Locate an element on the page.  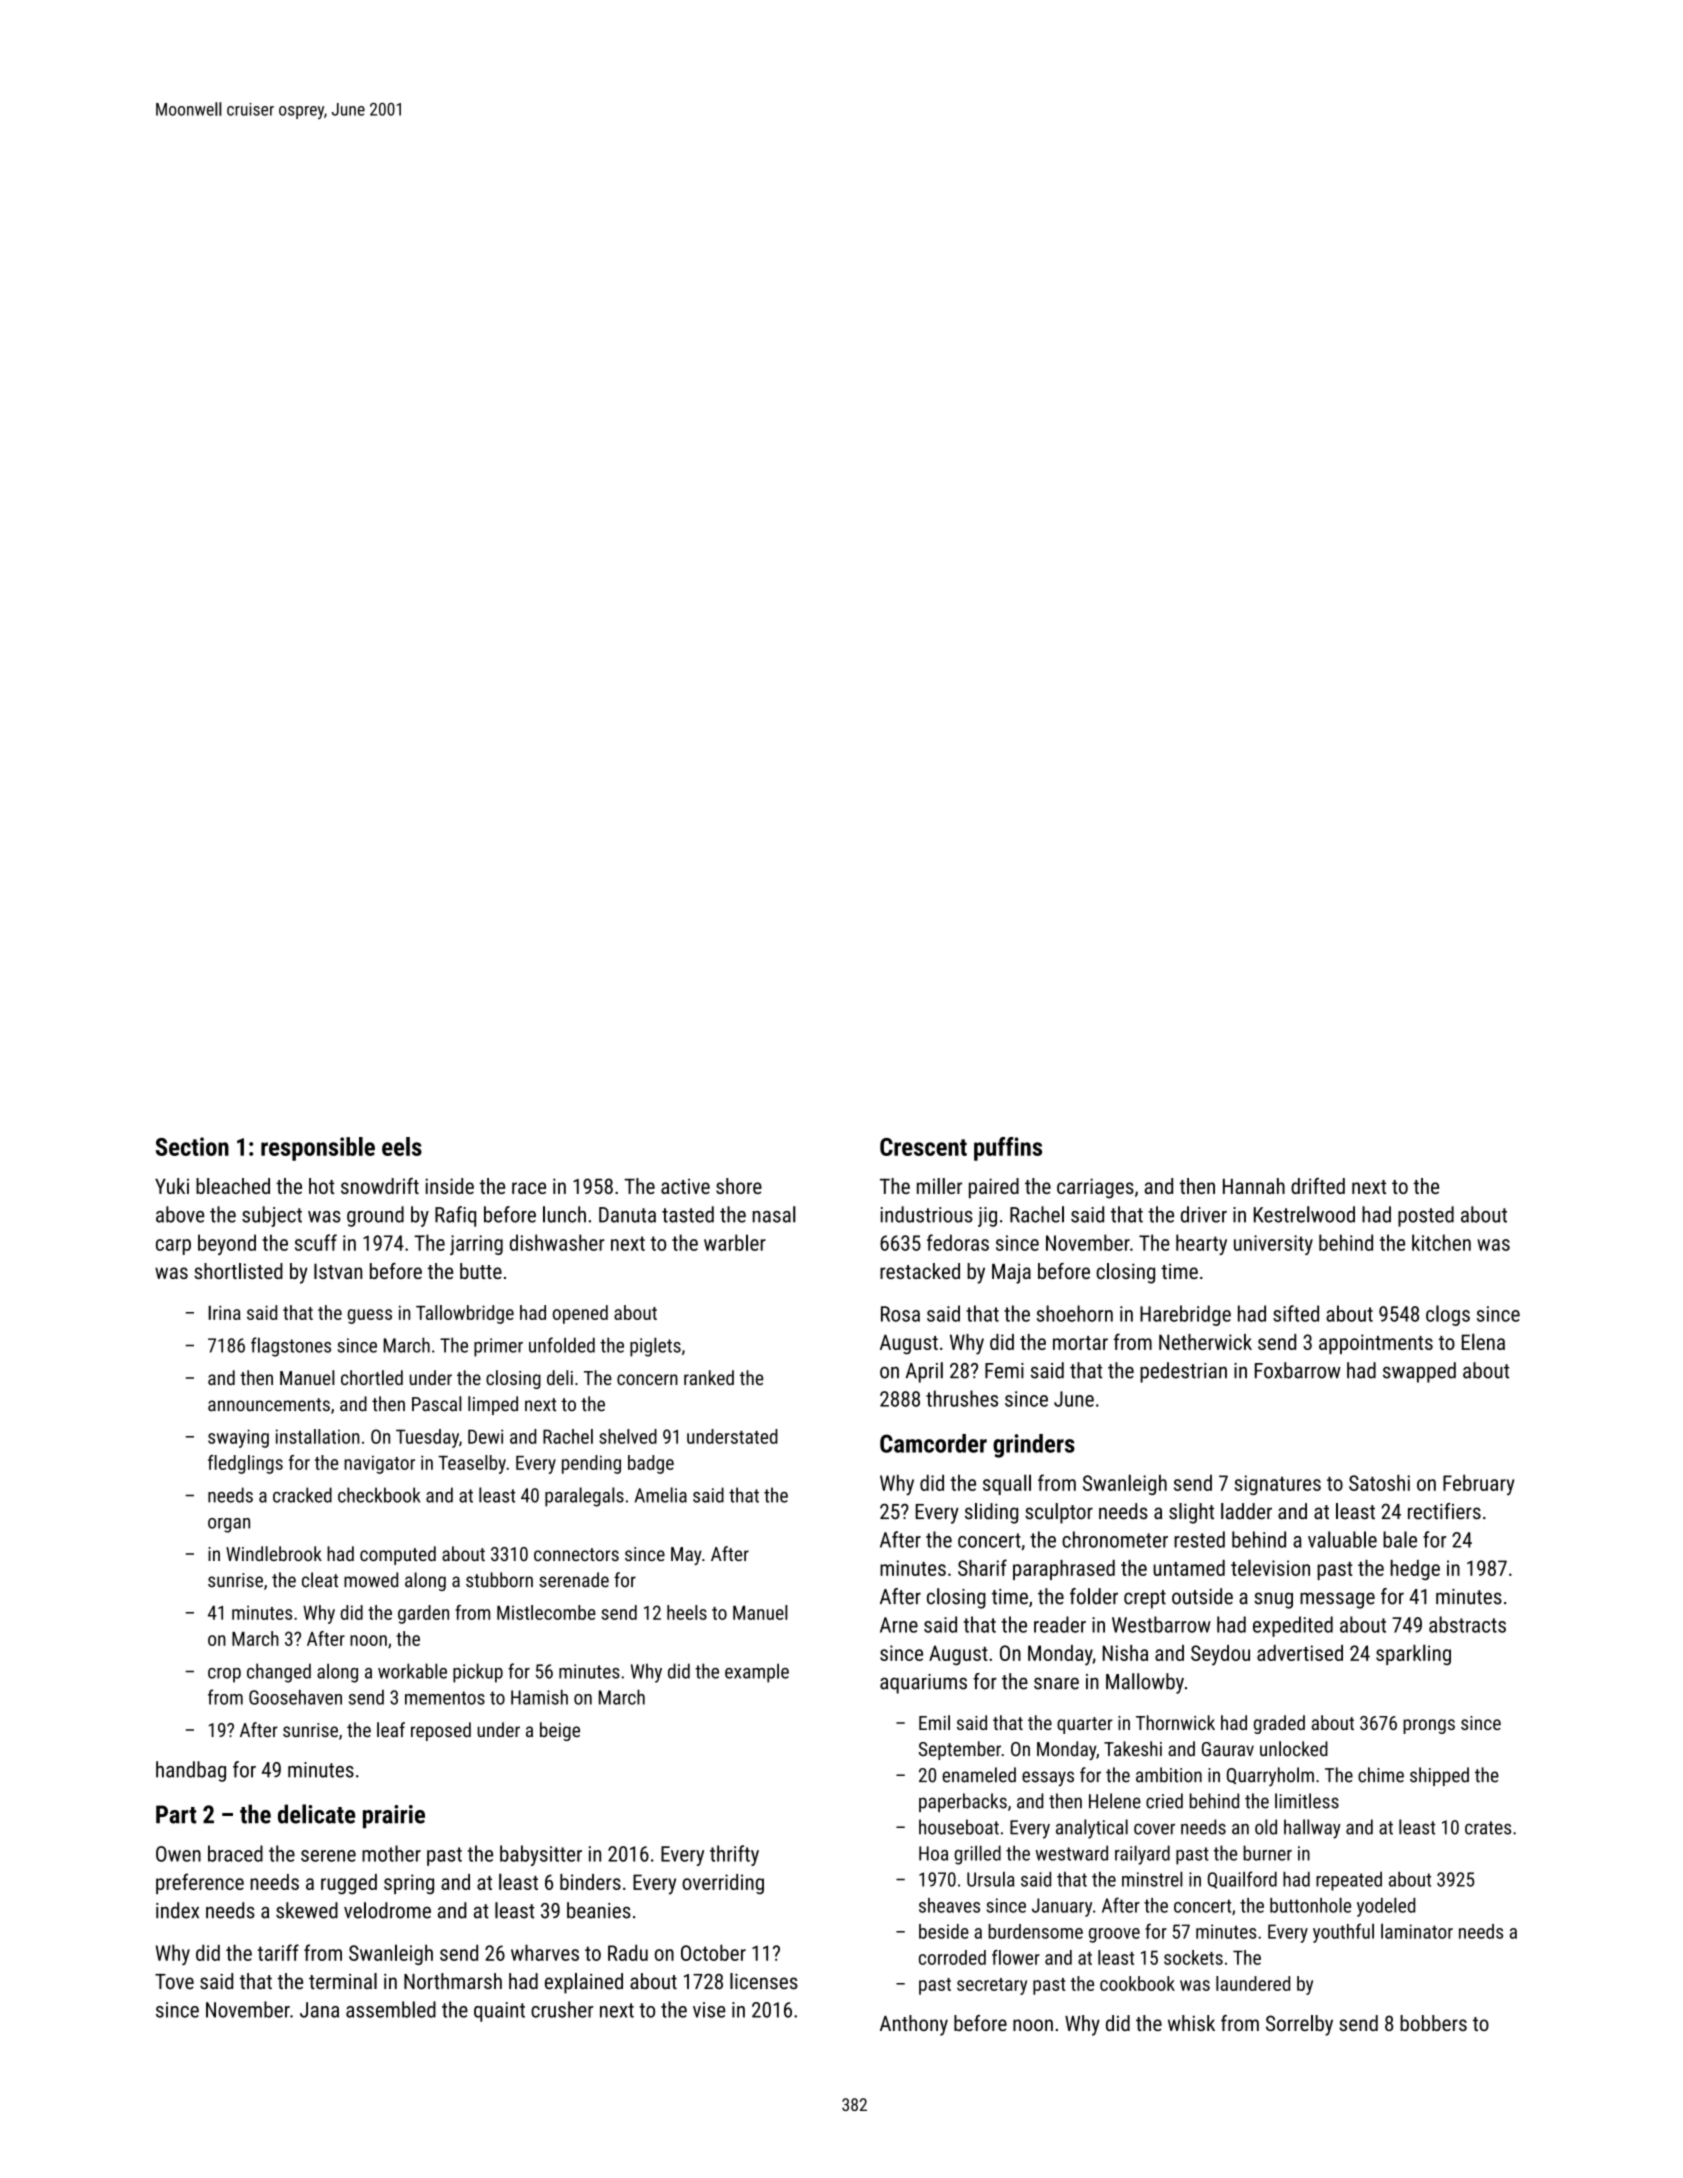
cleat is located at coordinates (320, 1580).
